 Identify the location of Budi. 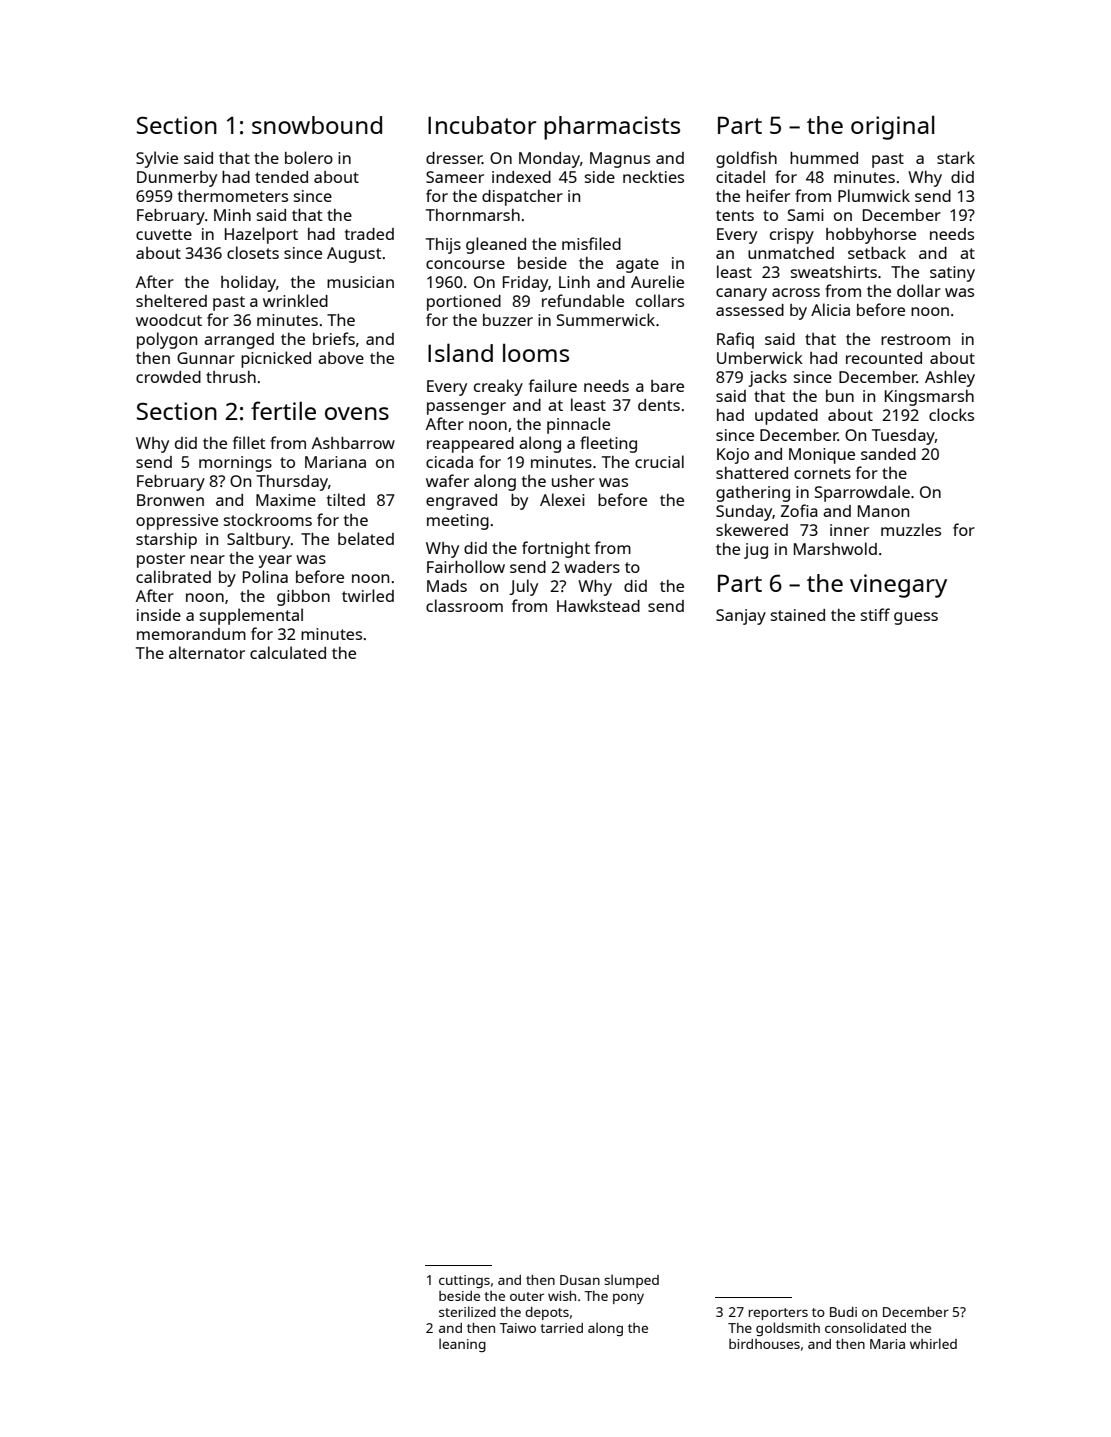
(843, 1312).
